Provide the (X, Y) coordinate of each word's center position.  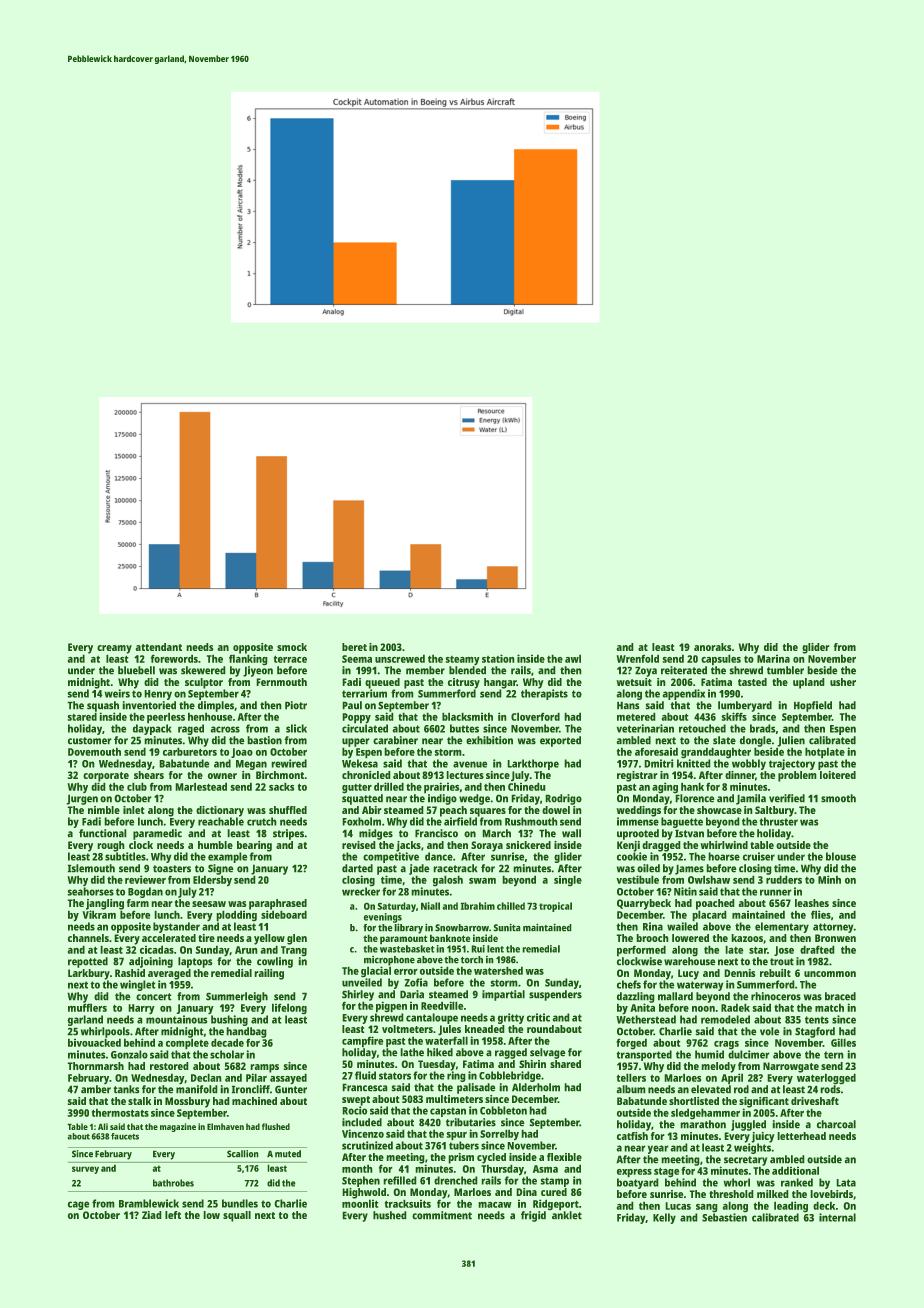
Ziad (152, 1215)
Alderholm (536, 1087)
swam (482, 881)
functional (103, 833)
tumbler (785, 670)
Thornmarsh (95, 1066)
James (689, 869)
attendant (158, 647)
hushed (390, 1215)
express (634, 1173)
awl (573, 658)
